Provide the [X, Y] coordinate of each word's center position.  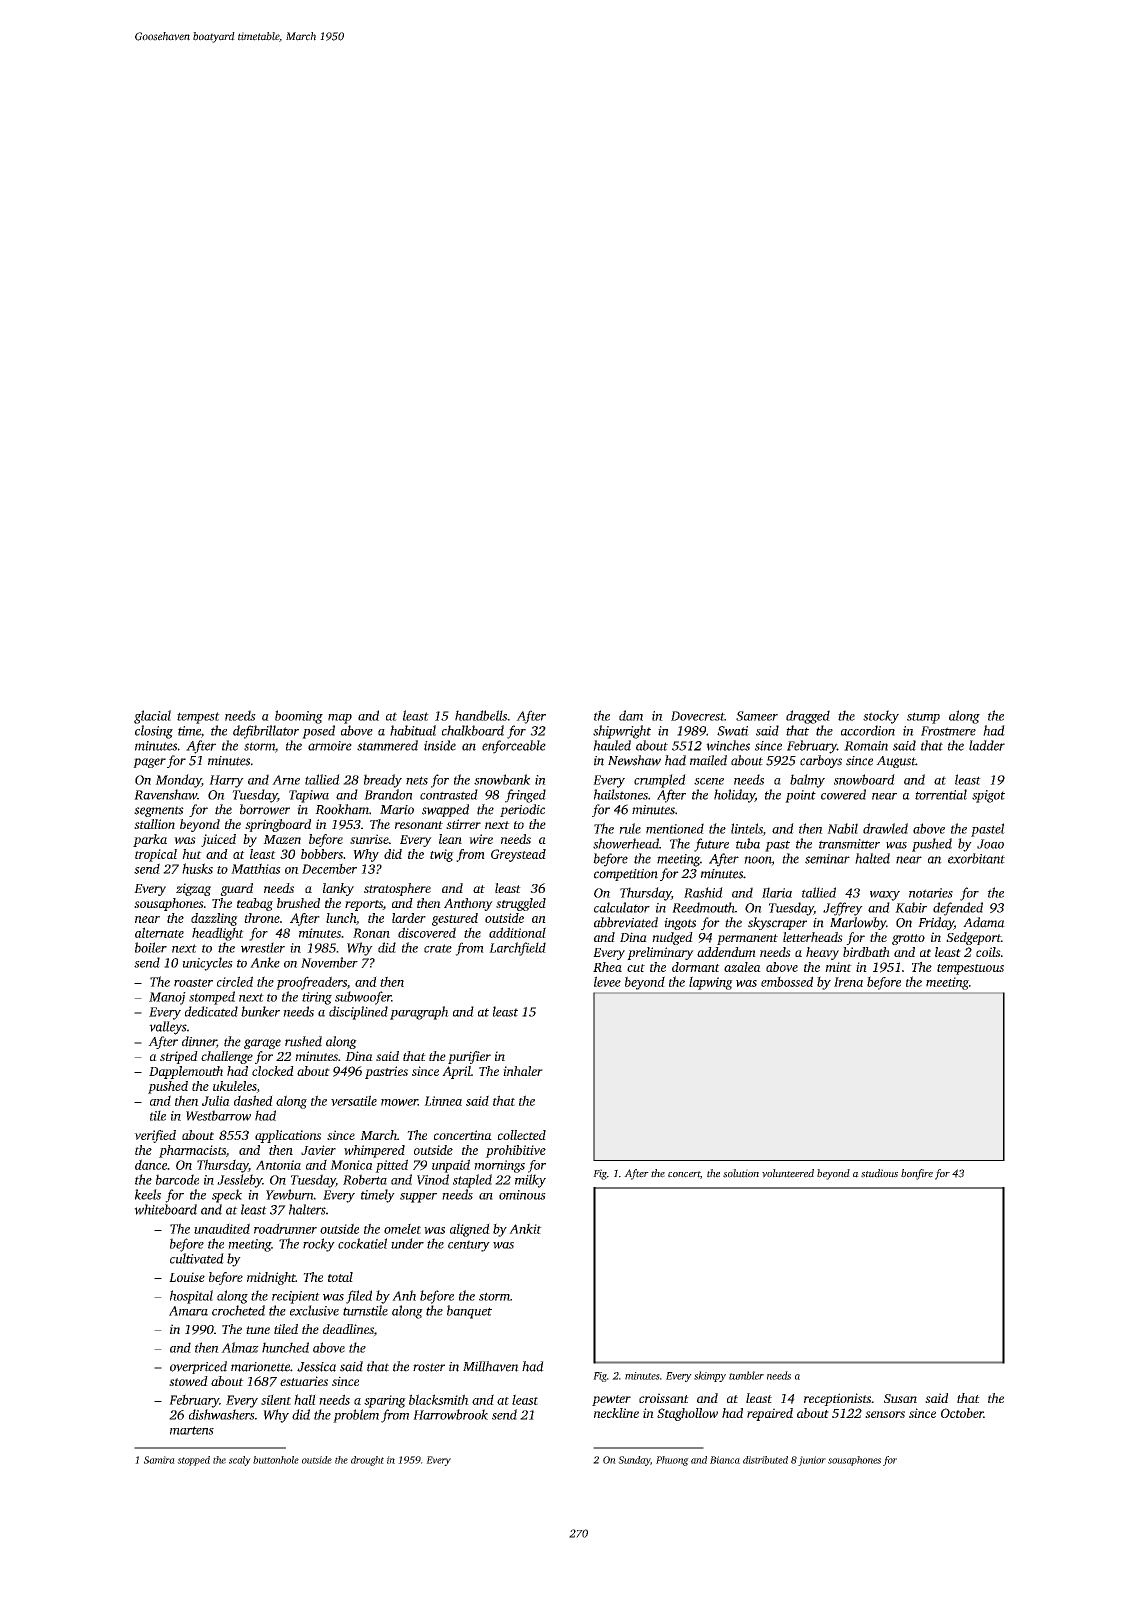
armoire [330, 746]
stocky [881, 717]
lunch [341, 918]
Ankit [525, 1228]
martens [192, 1430]
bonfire [917, 1174]
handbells [481, 715]
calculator [622, 907]
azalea [742, 967]
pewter [611, 1400]
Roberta [365, 1179]
